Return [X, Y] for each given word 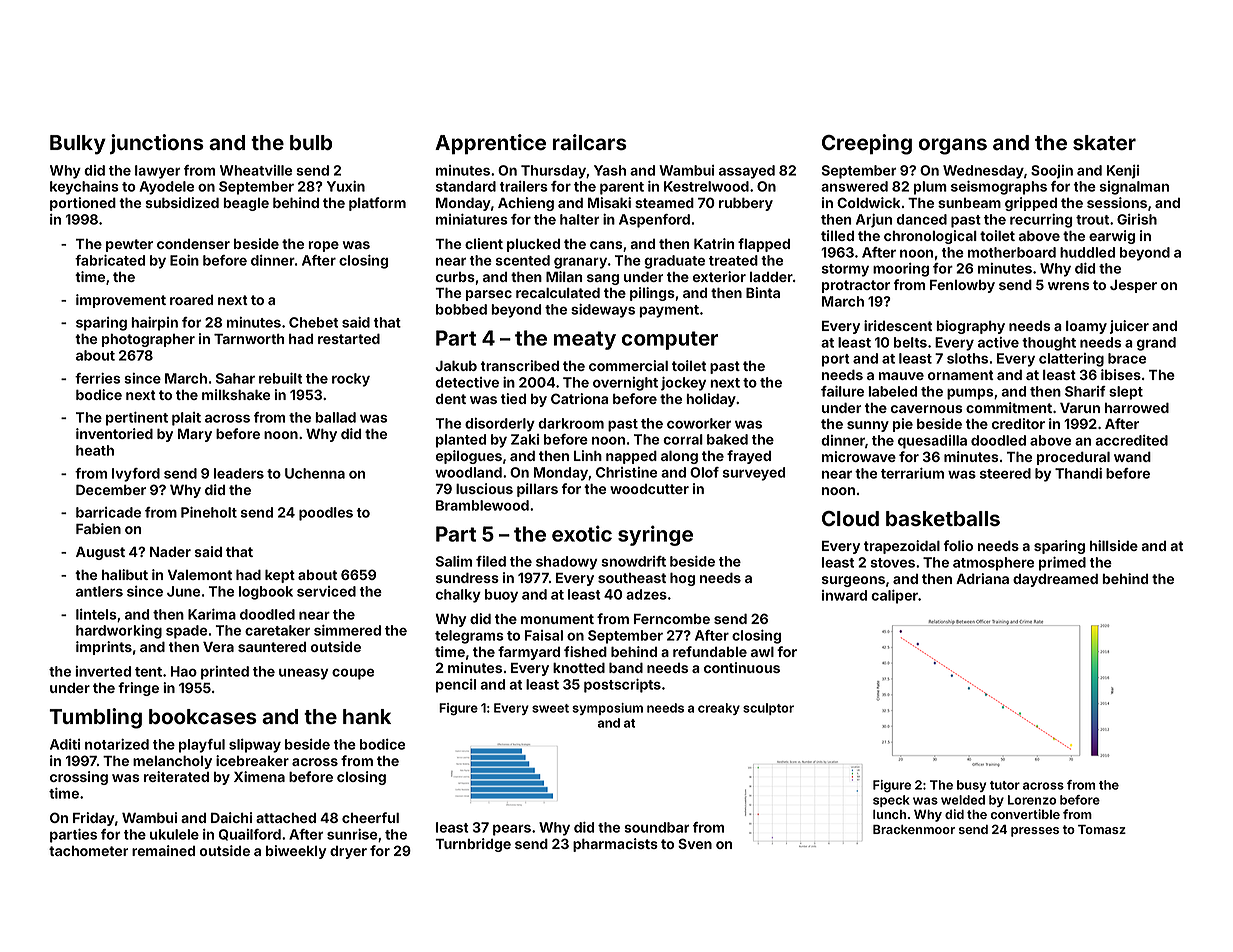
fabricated [110, 260]
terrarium [912, 473]
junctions [157, 144]
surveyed [754, 474]
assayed [747, 172]
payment [669, 311]
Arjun [874, 221]
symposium [607, 709]
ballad [335, 417]
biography [970, 327]
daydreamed [1055, 580]
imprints [104, 648]
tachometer [88, 851]
